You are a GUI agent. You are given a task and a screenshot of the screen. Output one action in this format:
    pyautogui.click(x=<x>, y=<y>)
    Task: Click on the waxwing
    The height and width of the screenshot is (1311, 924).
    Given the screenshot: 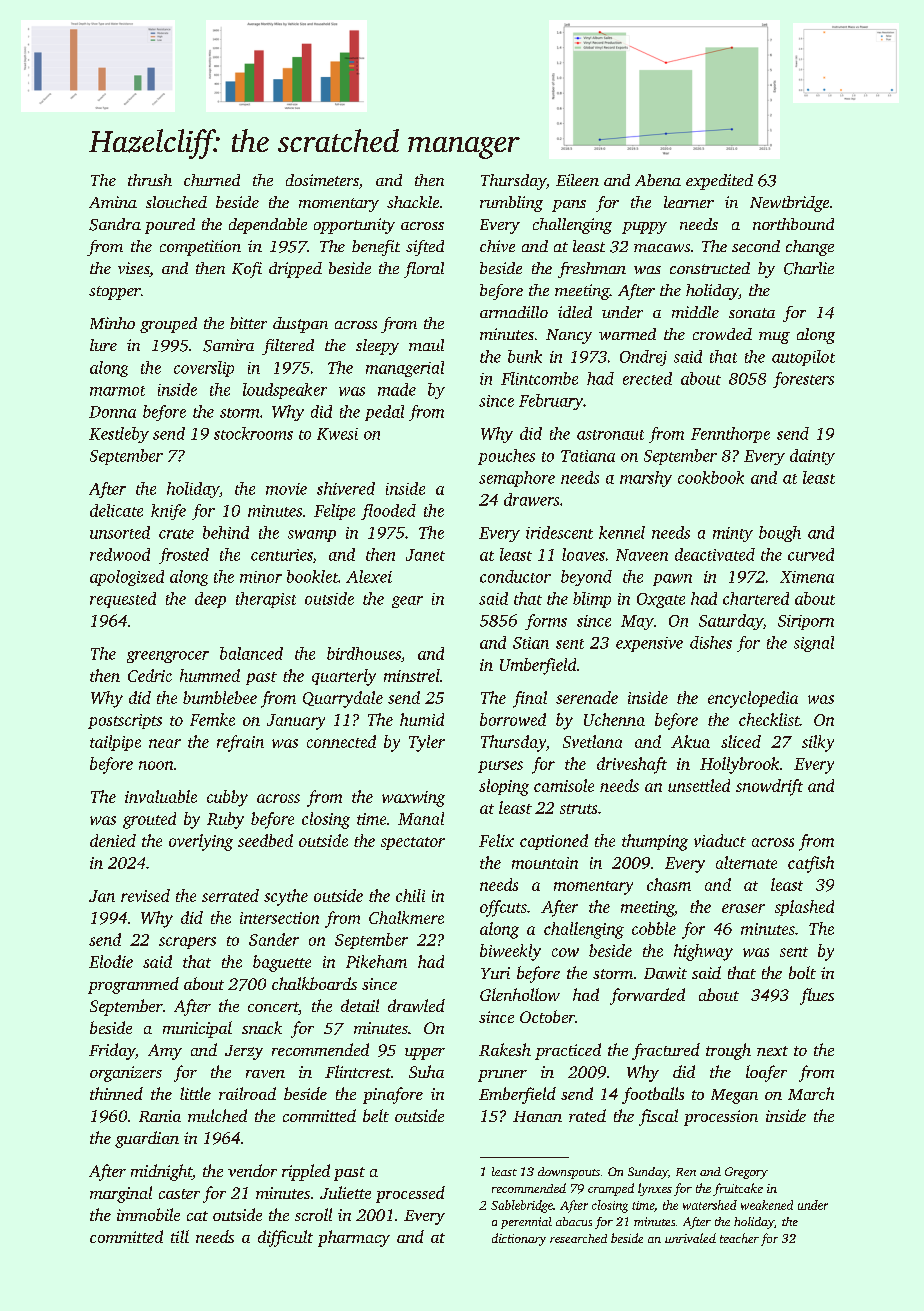 What is the action you would take?
    pyautogui.click(x=413, y=799)
